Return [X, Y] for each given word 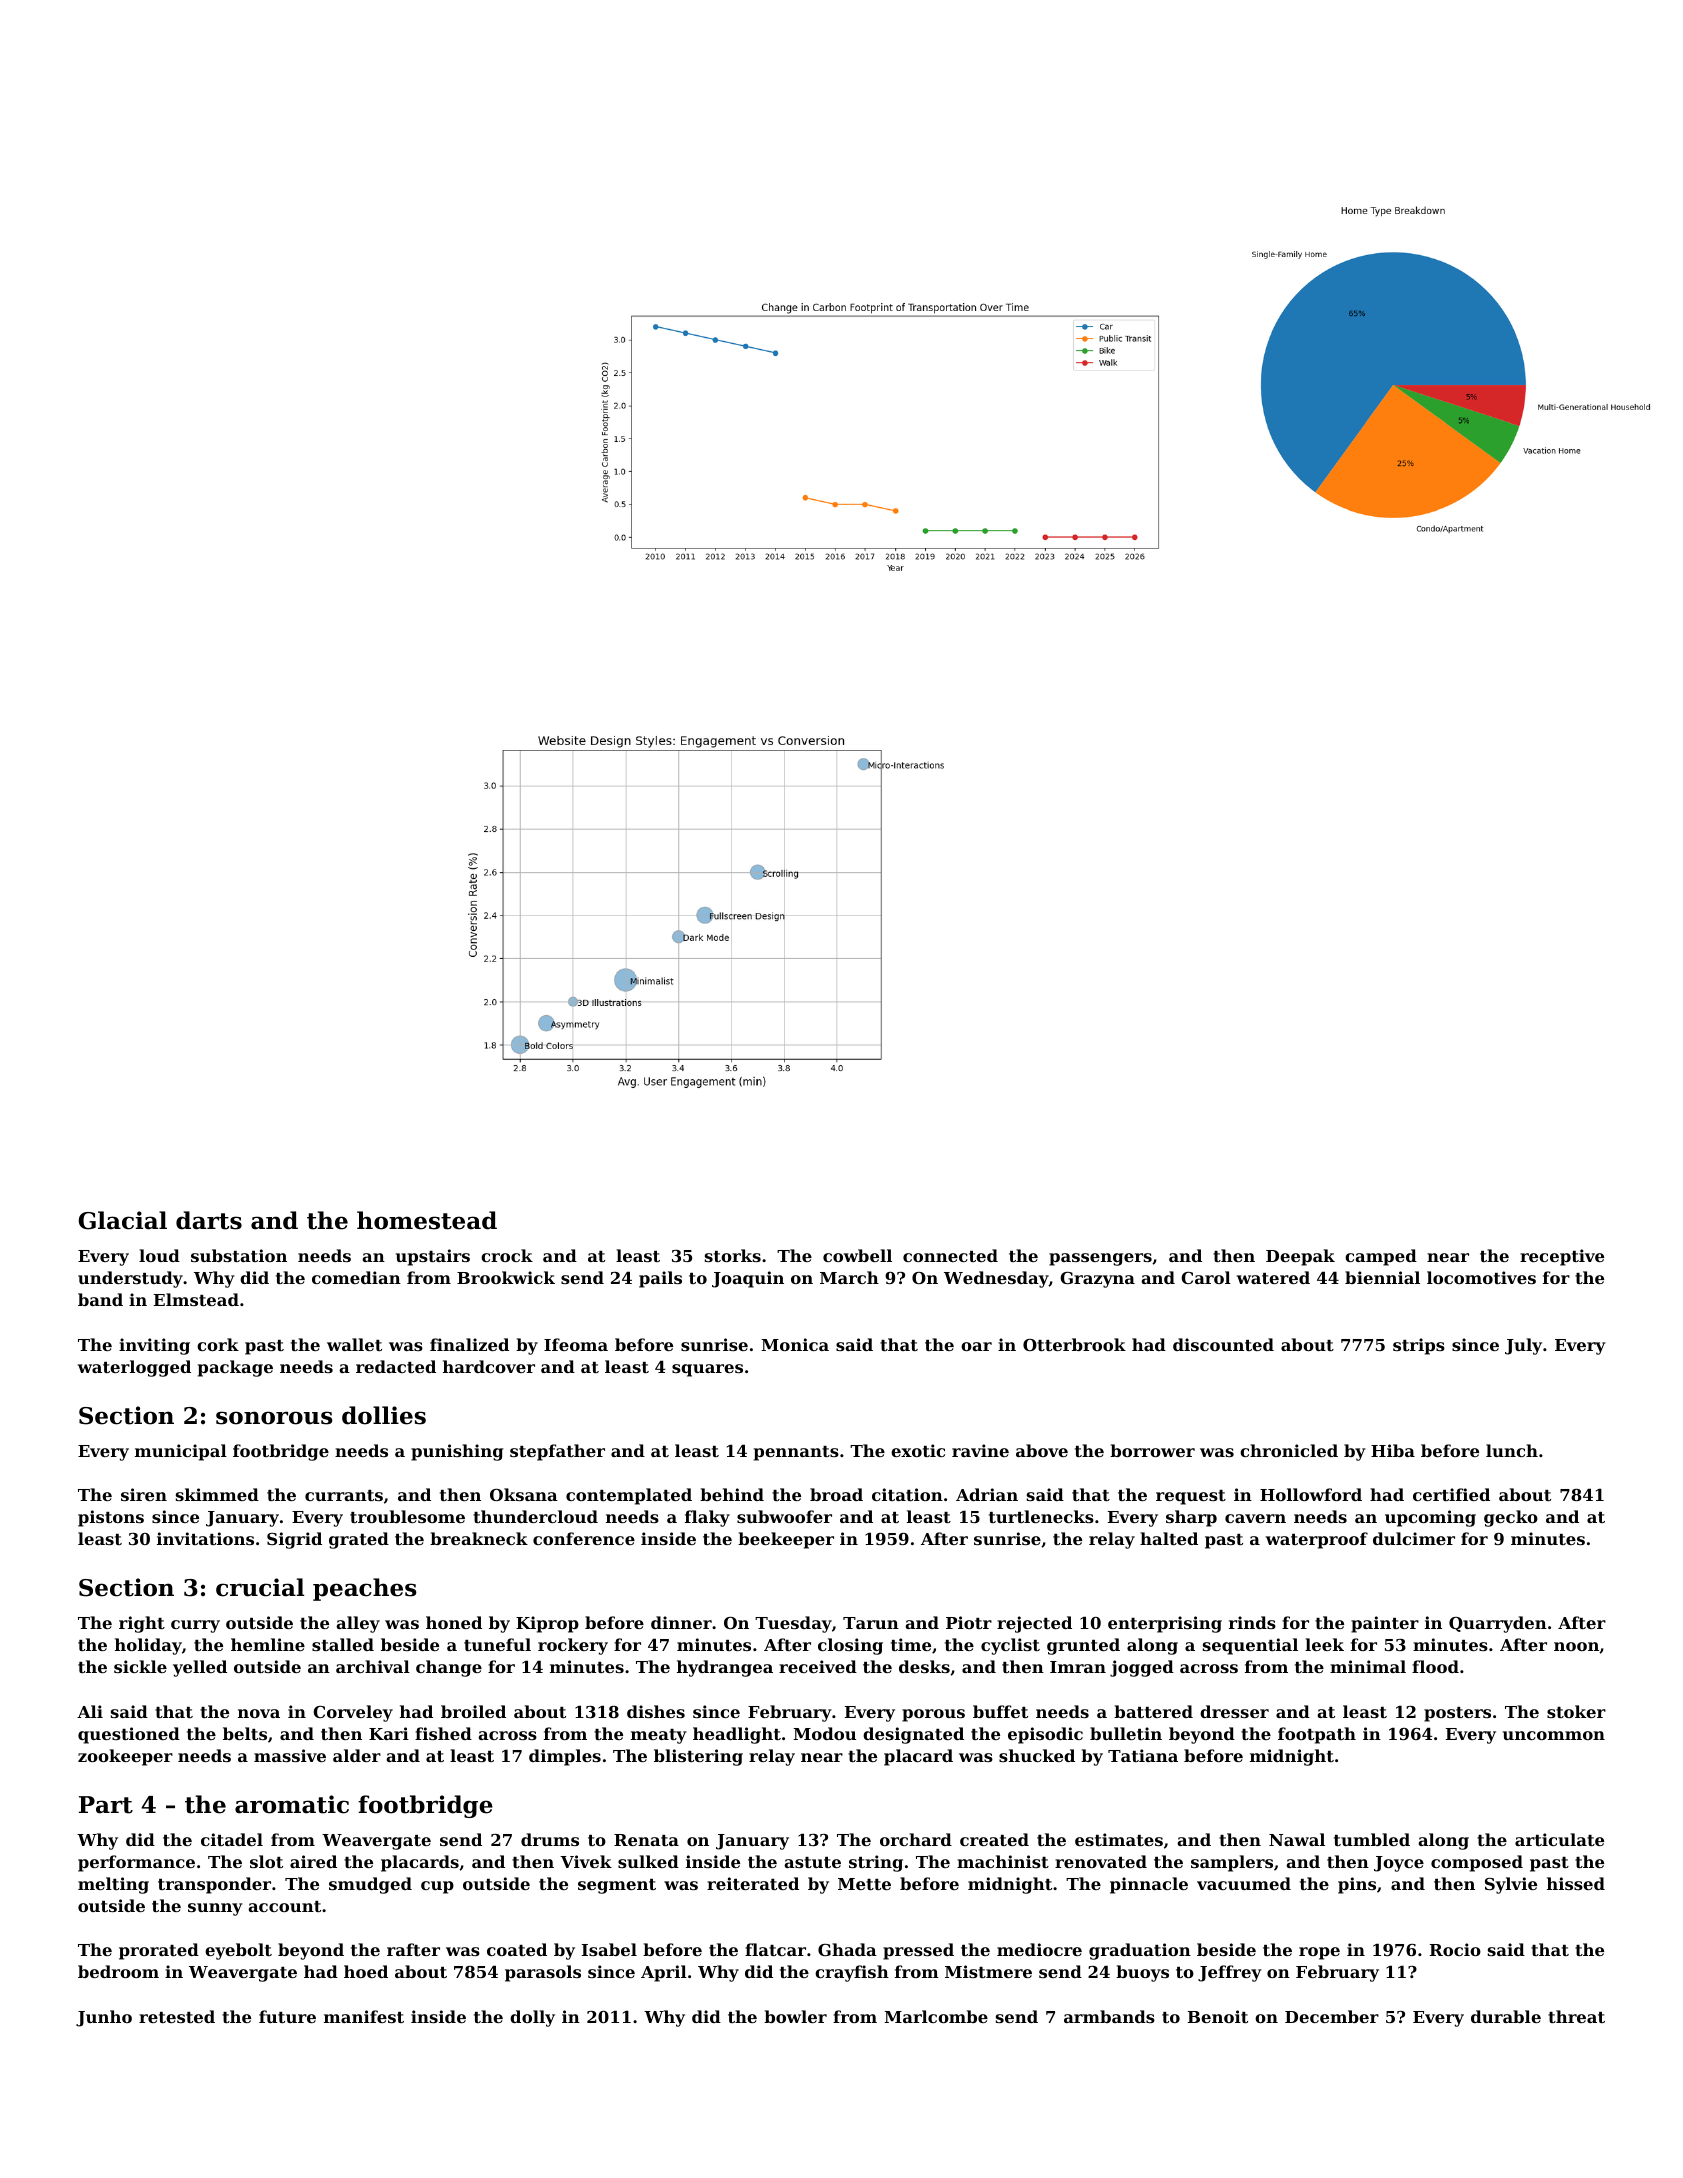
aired [313, 1861]
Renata [646, 1840]
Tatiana [1143, 1755]
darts [209, 1220]
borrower [1152, 1450]
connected [950, 1255]
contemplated [629, 1496]
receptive [1562, 1257]
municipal [181, 1452]
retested [177, 2016]
